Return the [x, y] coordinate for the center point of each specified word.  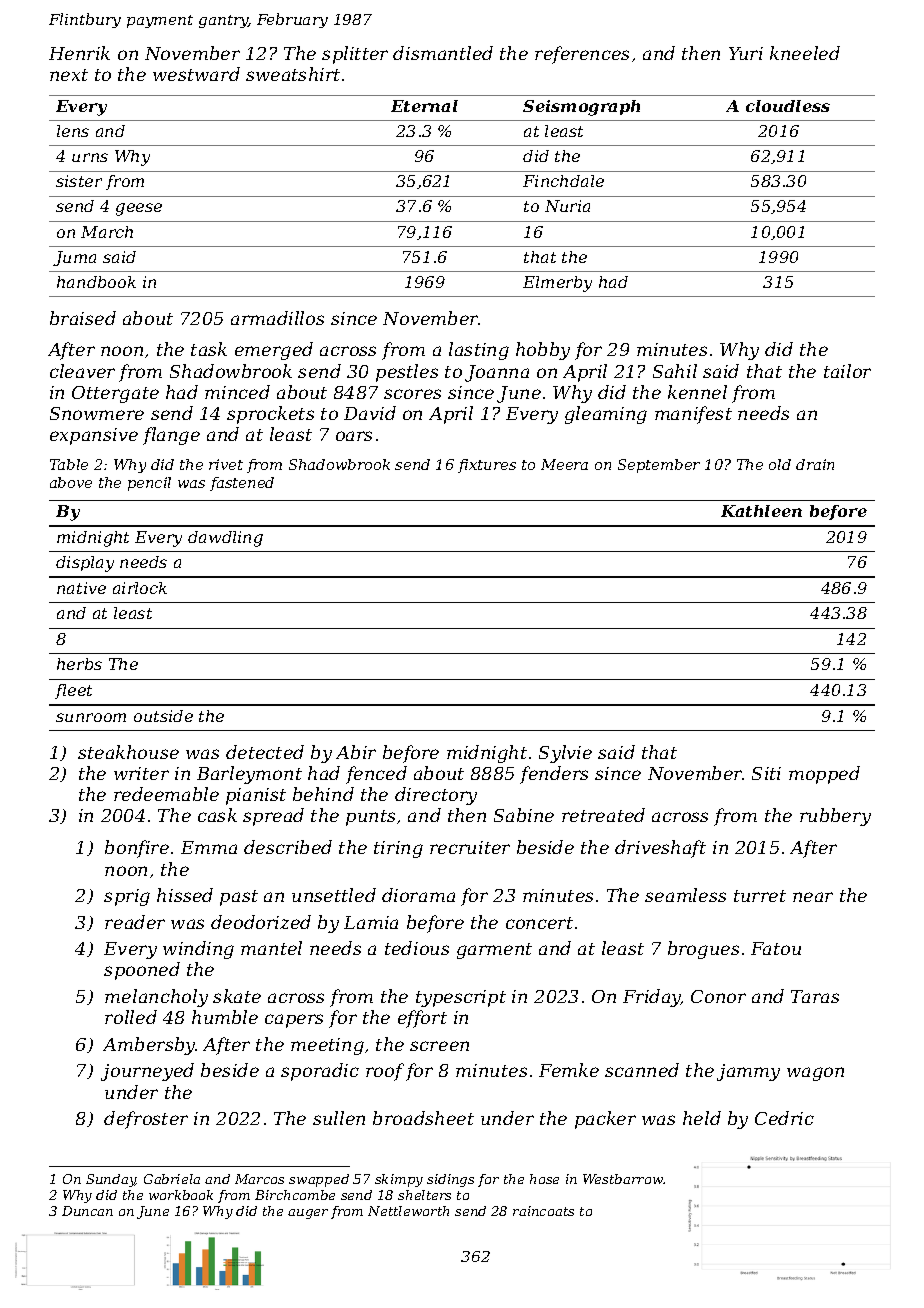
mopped [824, 775]
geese [139, 209]
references [582, 55]
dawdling [225, 539]
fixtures [487, 466]
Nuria [567, 206]
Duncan [87, 1211]
